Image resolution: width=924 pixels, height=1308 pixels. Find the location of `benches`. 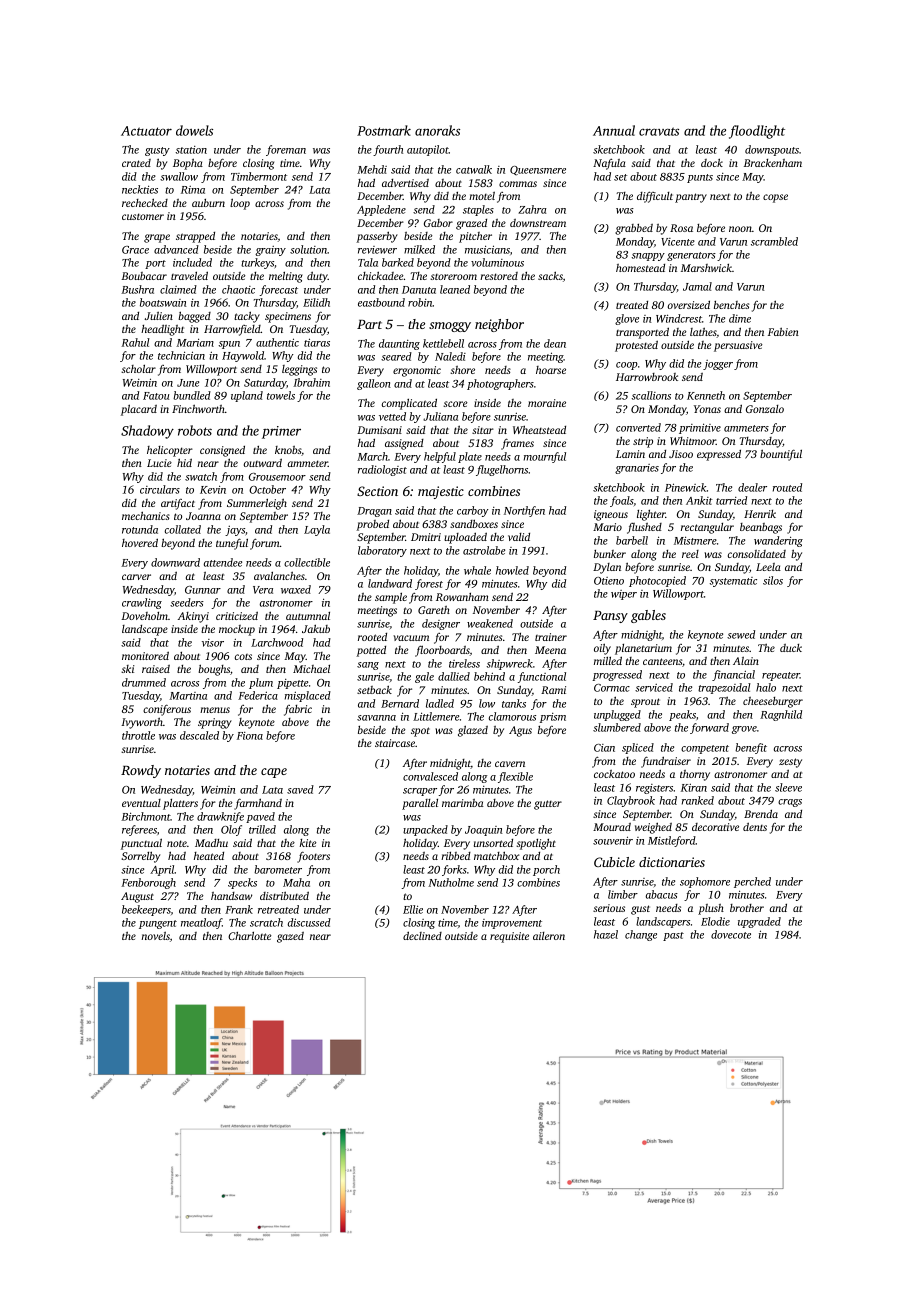

benches is located at coordinates (731, 305).
